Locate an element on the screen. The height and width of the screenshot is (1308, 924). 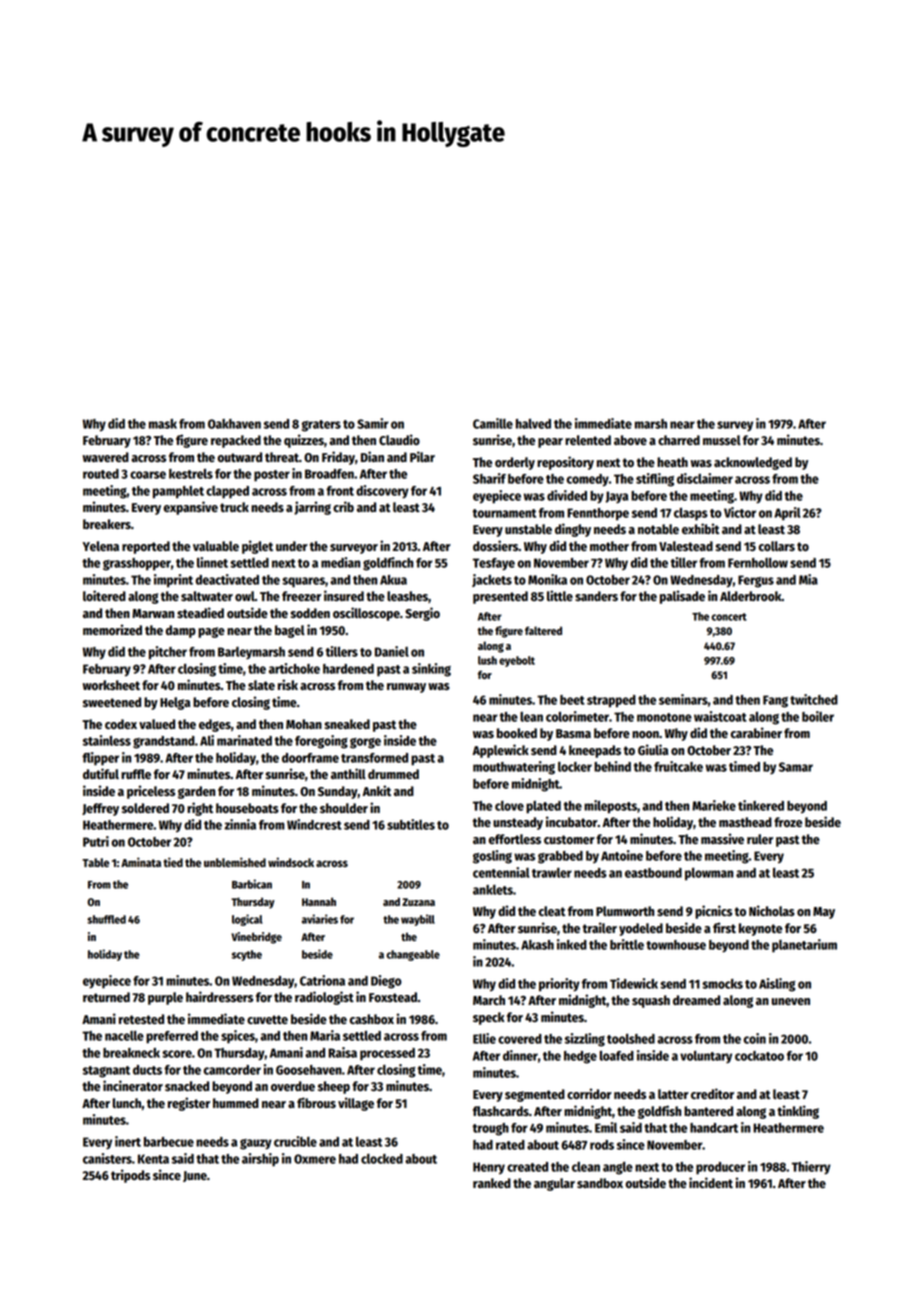
mask is located at coordinates (163, 424).
